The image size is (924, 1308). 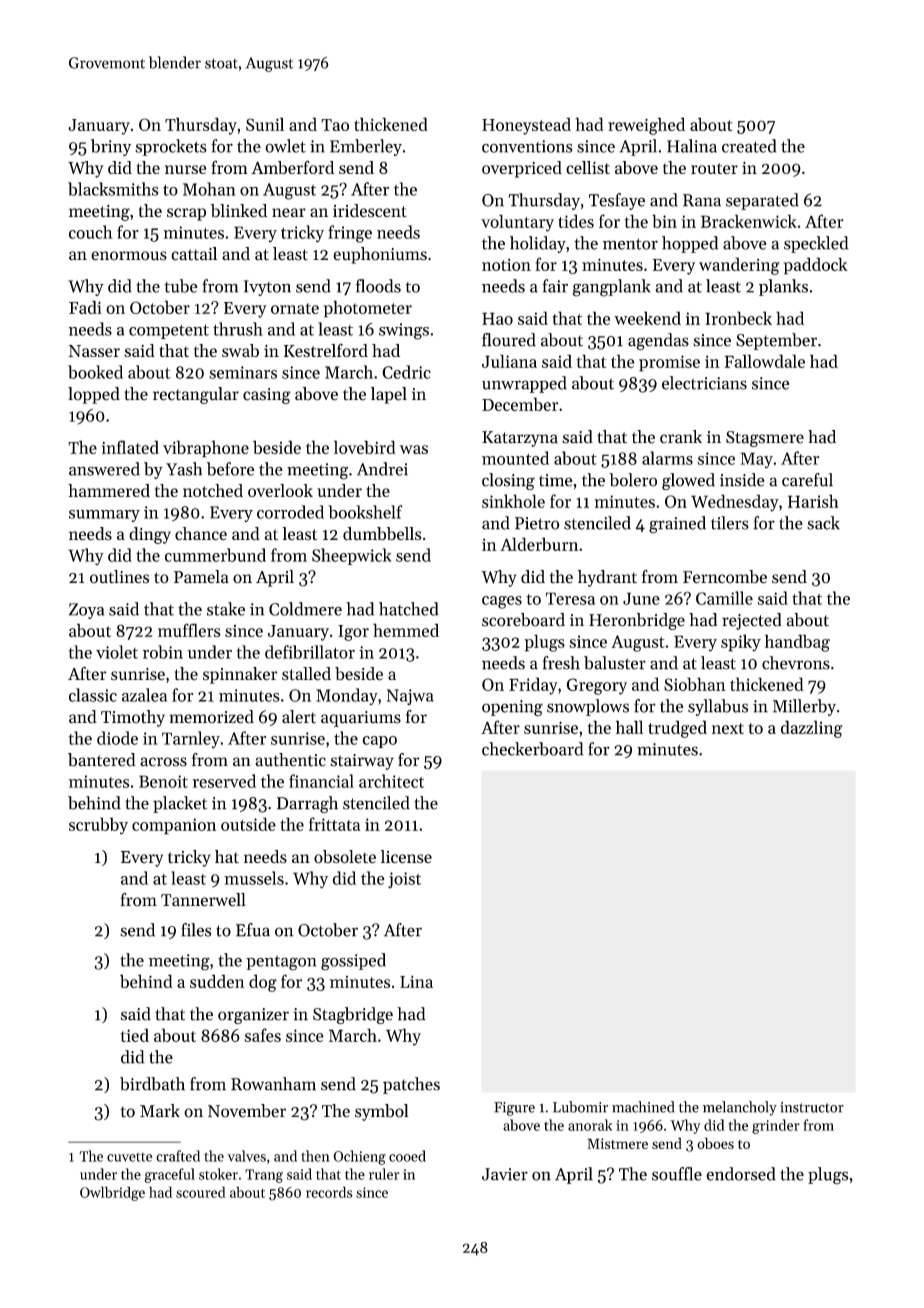 What do you see at coordinates (353, 1015) in the document?
I see `Stagbridge` at bounding box center [353, 1015].
